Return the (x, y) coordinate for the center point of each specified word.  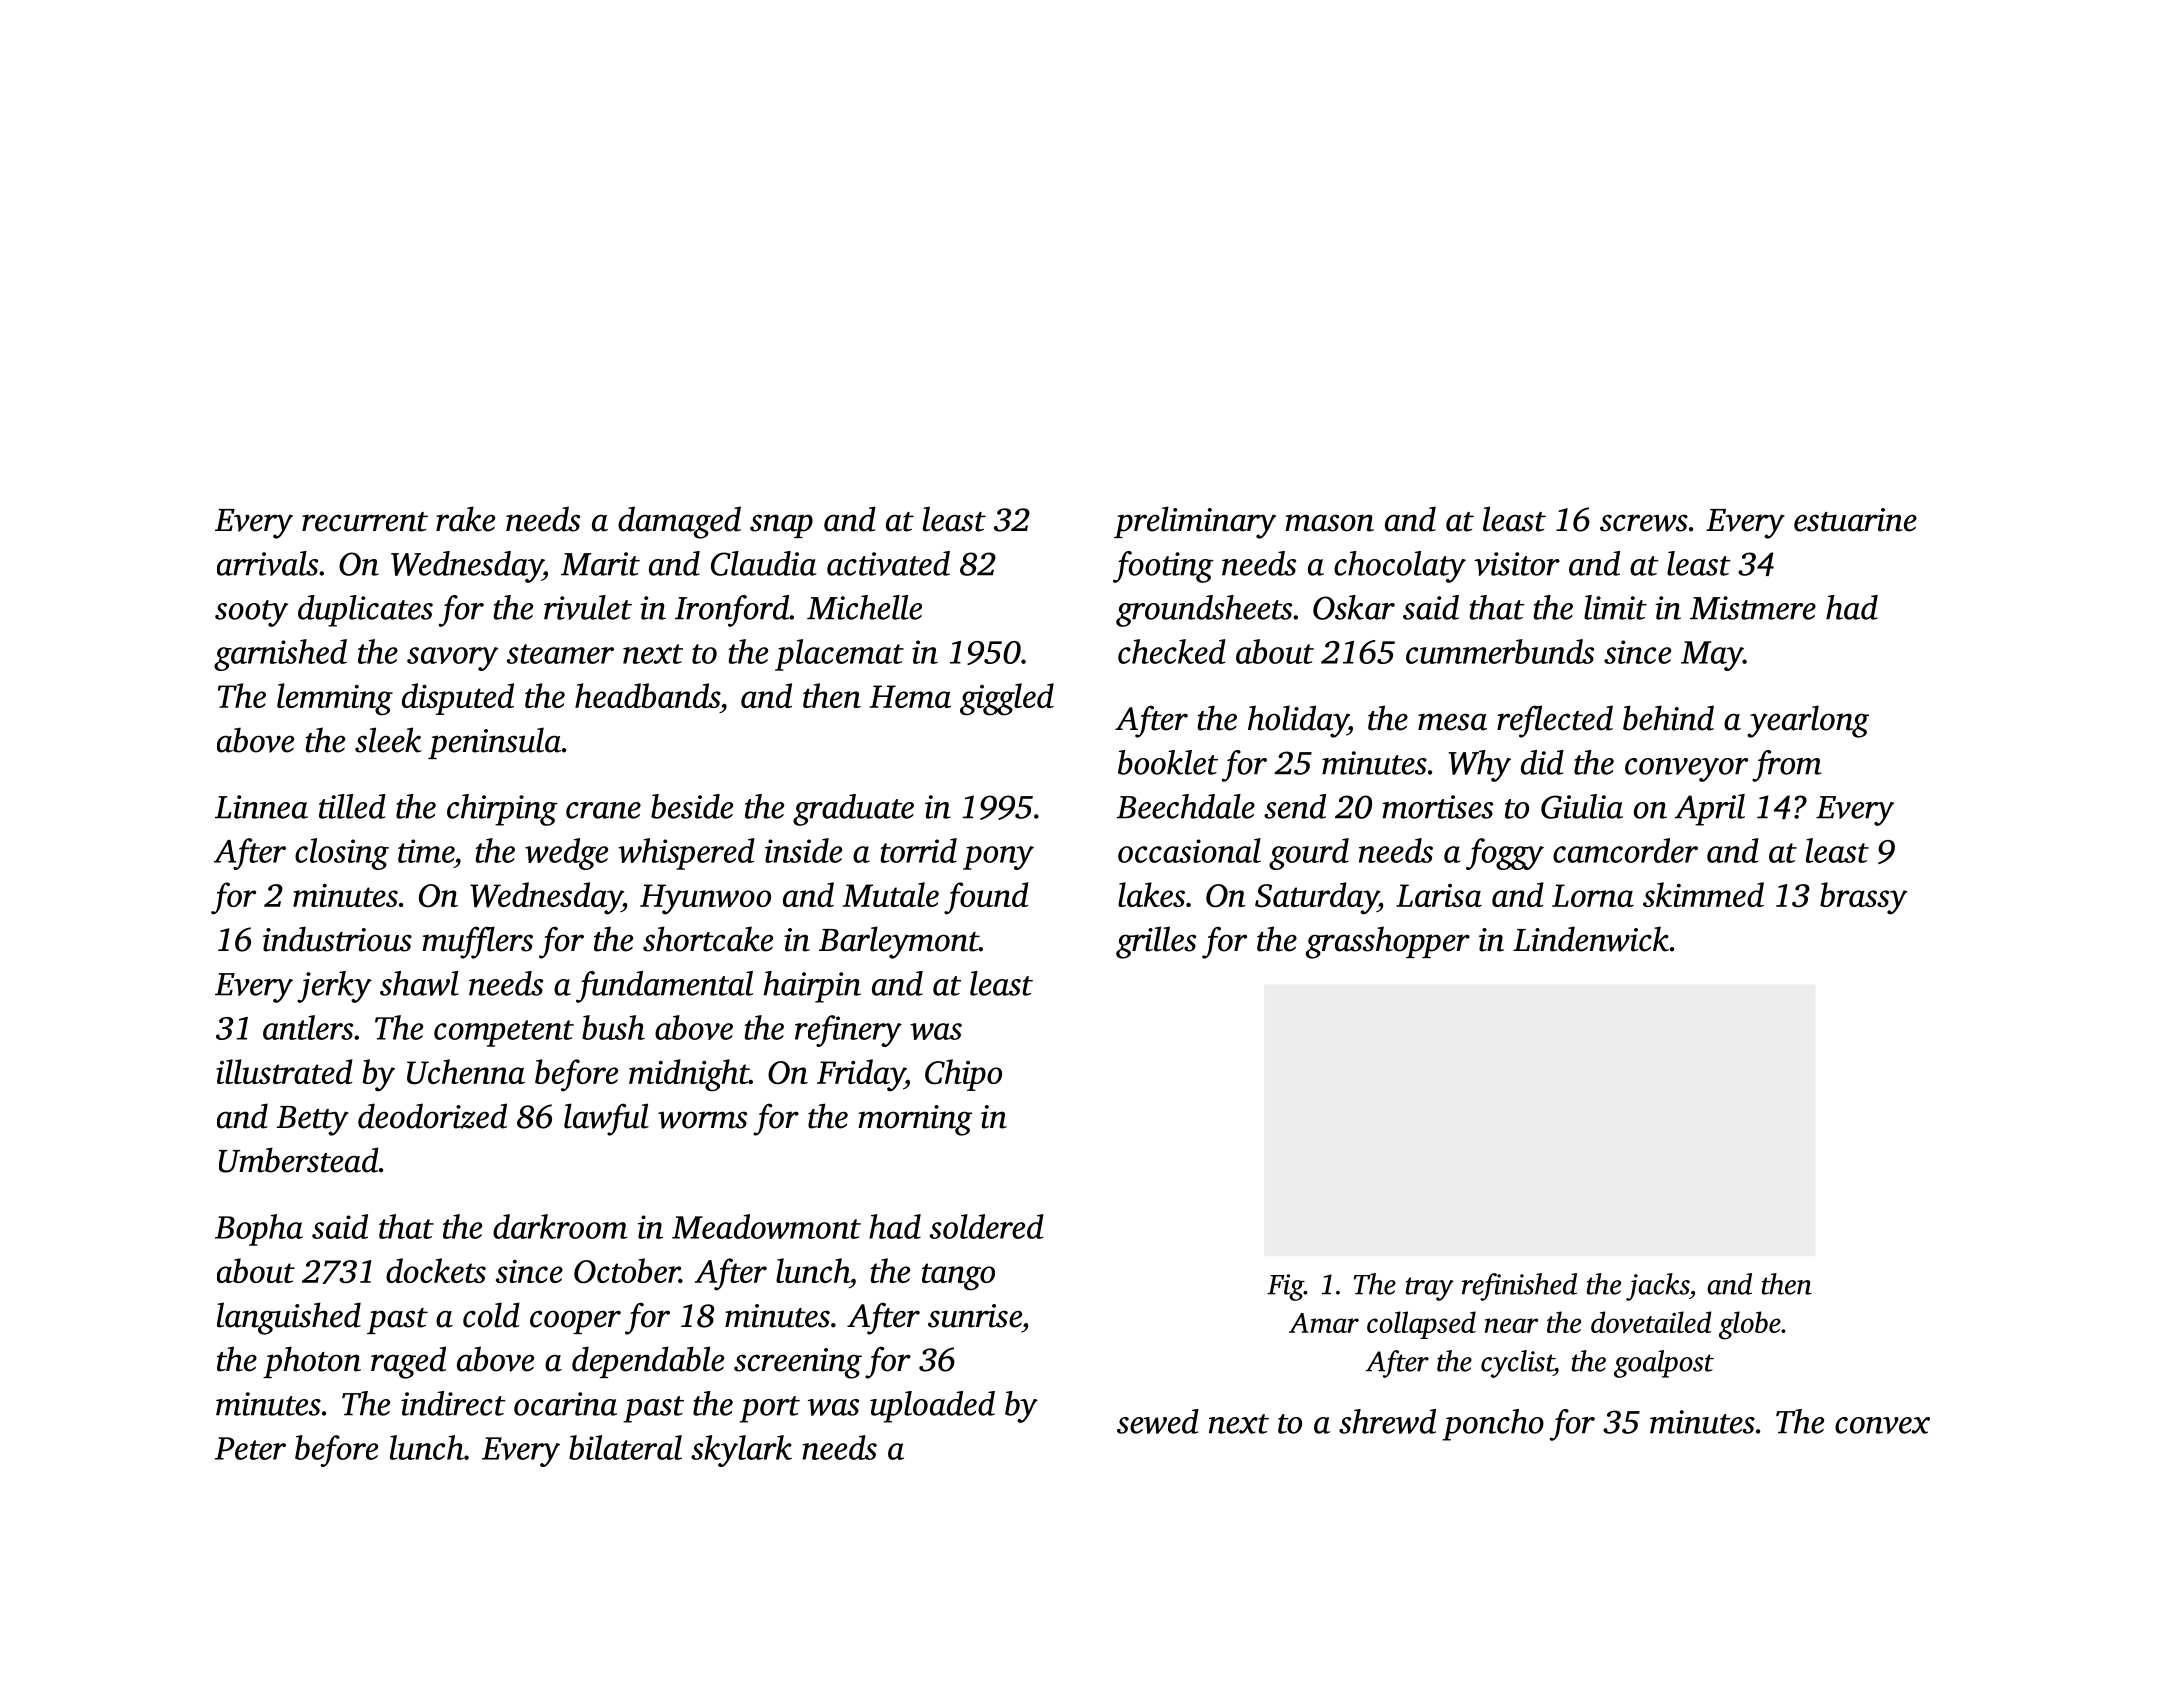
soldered (987, 1226)
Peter (250, 1448)
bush (613, 1027)
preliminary (1195, 522)
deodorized (432, 1116)
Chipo (963, 1075)
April (1709, 810)
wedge (566, 854)
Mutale (891, 894)
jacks (1657, 1287)
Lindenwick (1591, 939)
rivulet (588, 607)
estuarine (1855, 520)
